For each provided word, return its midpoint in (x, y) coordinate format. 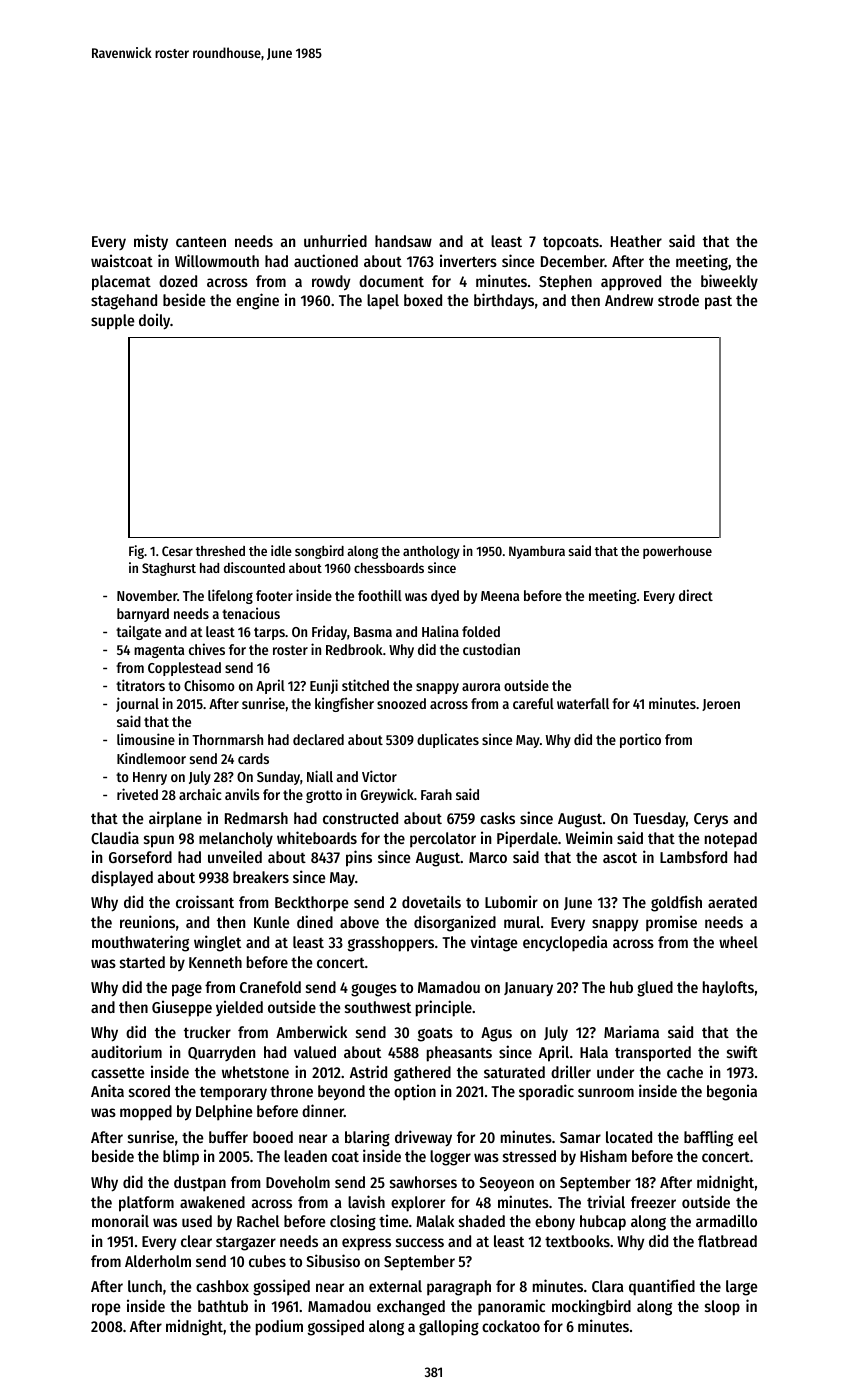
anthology (431, 552)
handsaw (403, 241)
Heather (636, 241)
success (420, 1242)
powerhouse (677, 552)
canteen (201, 242)
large (742, 1288)
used (197, 1221)
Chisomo (209, 685)
